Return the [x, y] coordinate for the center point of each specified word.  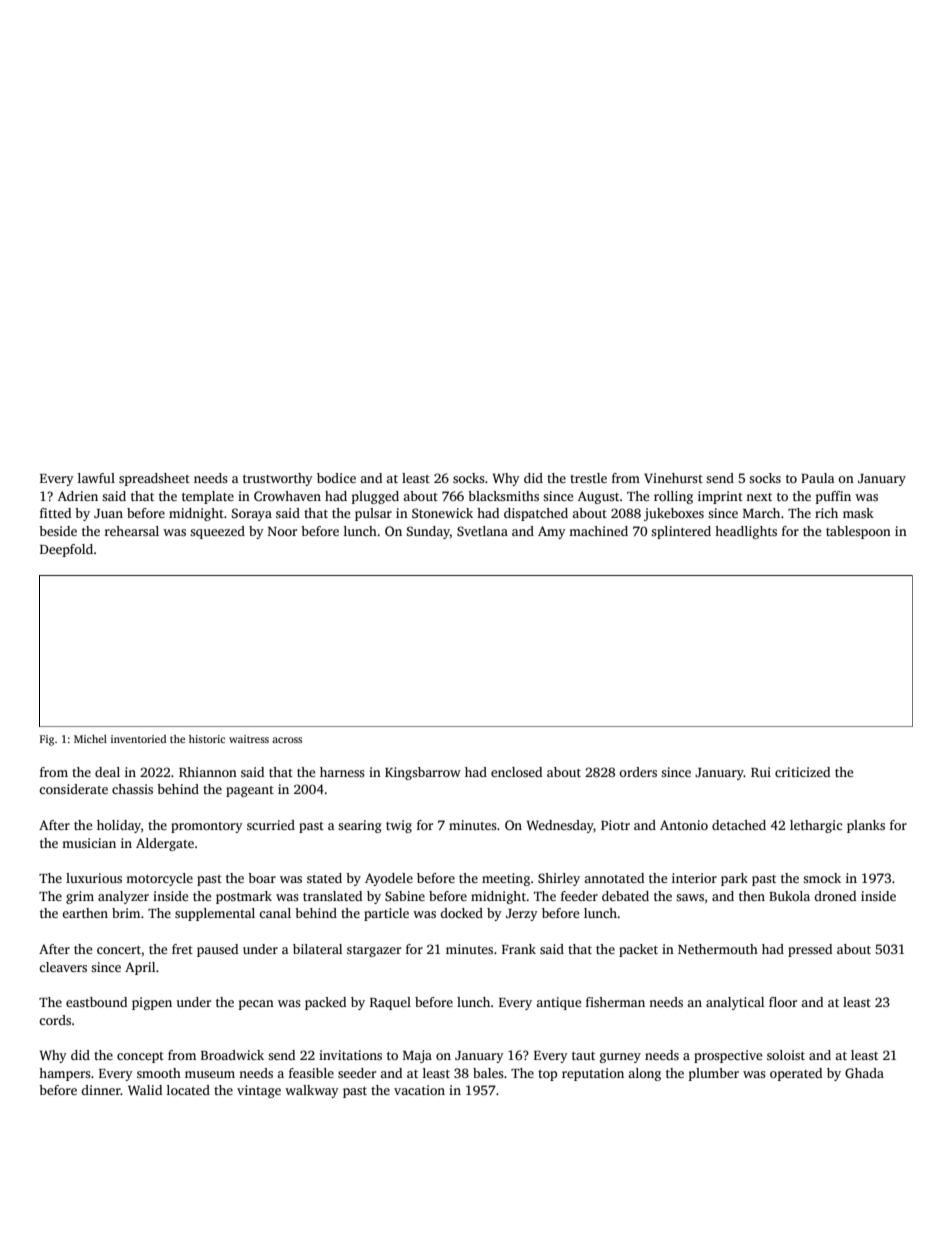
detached [739, 825]
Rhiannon [208, 772]
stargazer [374, 951]
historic [207, 739]
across [287, 740]
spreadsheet [154, 479]
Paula [818, 478]
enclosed [516, 772]
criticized [802, 772]
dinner [101, 1090]
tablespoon [858, 532]
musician [89, 843]
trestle [588, 478]
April [140, 968]
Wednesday [560, 826]
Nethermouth [718, 949]
